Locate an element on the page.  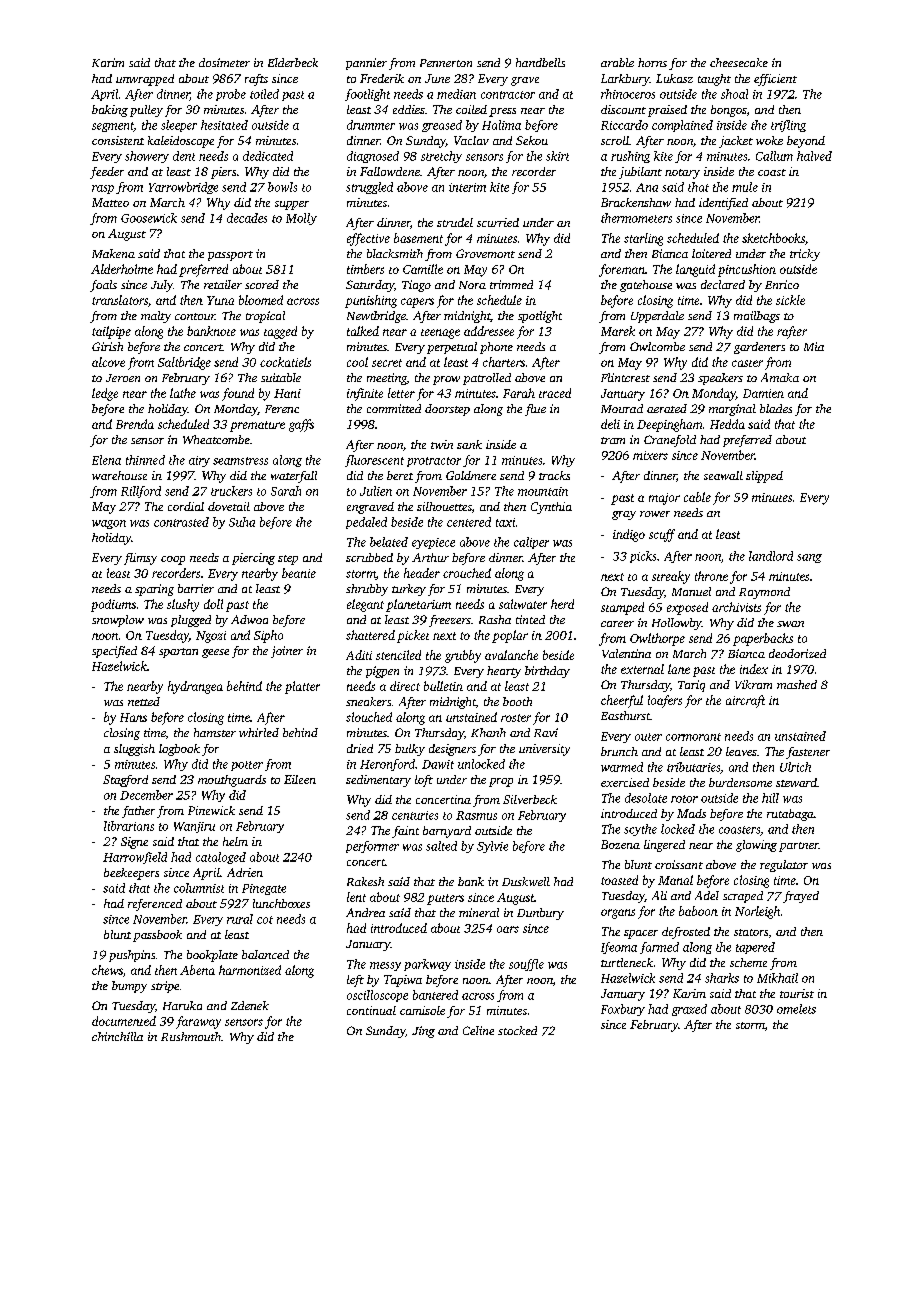
Elderbeck is located at coordinates (293, 62).
